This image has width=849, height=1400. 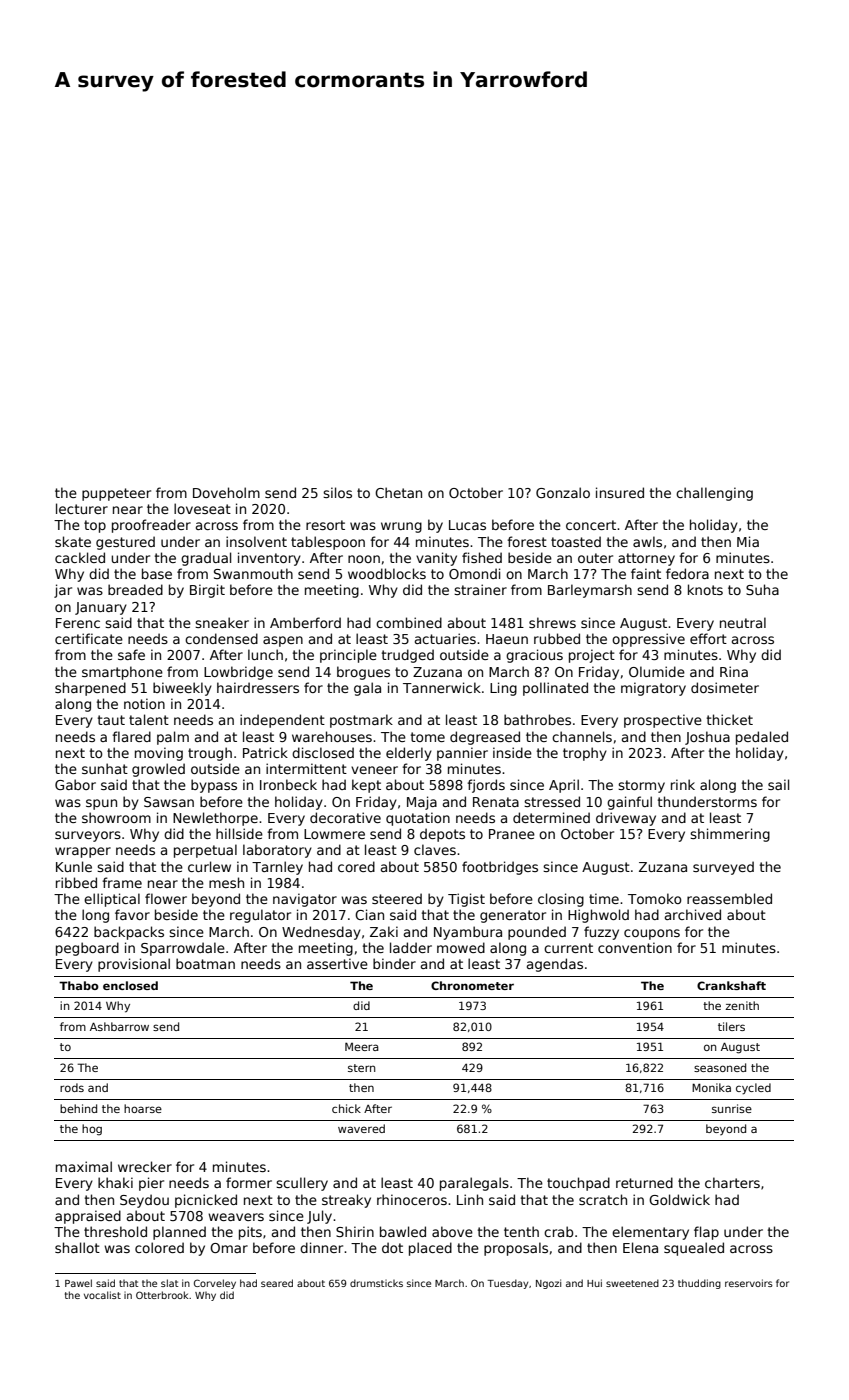 What do you see at coordinates (149, 719) in the image?
I see `talent` at bounding box center [149, 719].
